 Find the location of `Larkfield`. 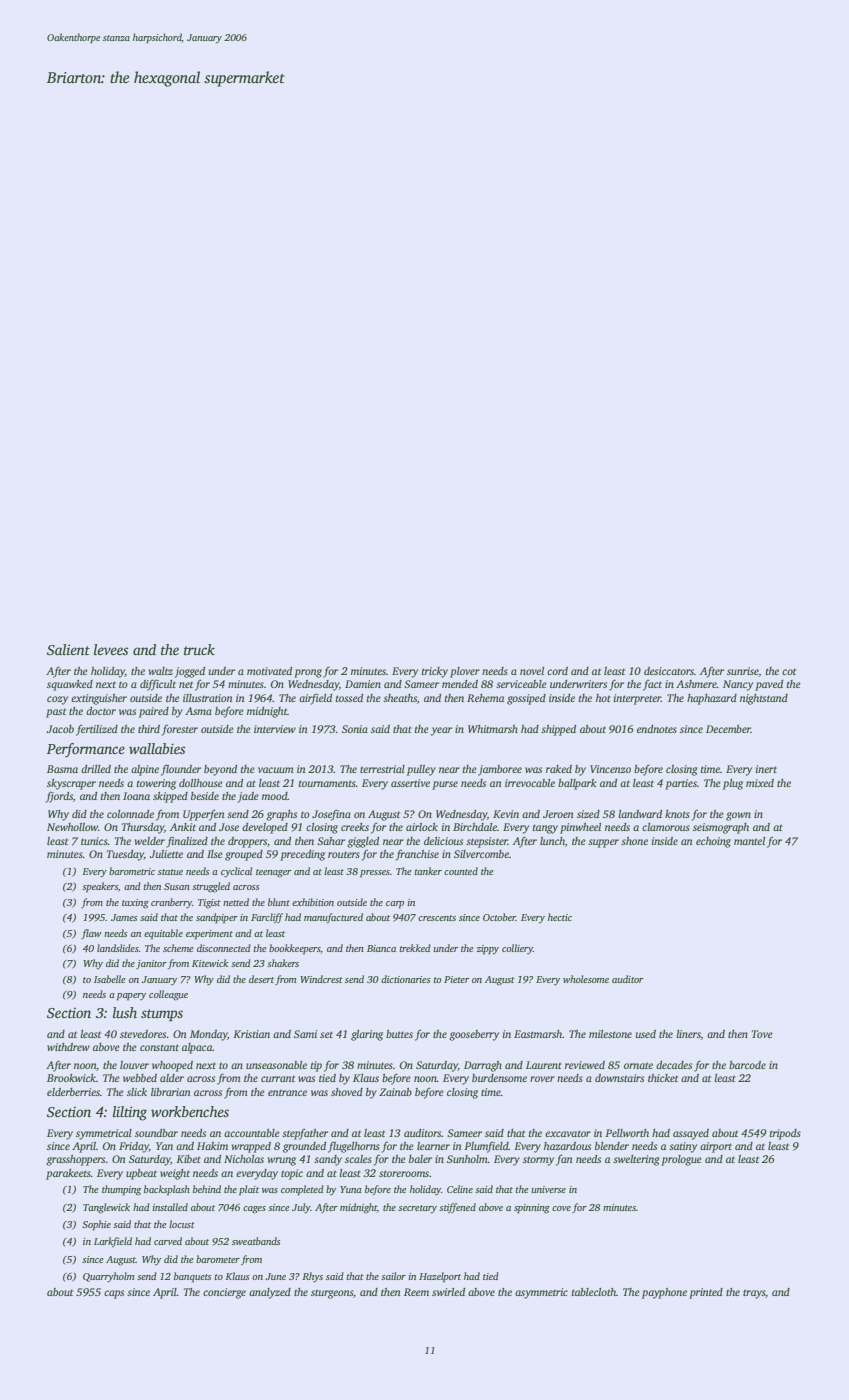

Larkfield is located at coordinates (113, 1242).
